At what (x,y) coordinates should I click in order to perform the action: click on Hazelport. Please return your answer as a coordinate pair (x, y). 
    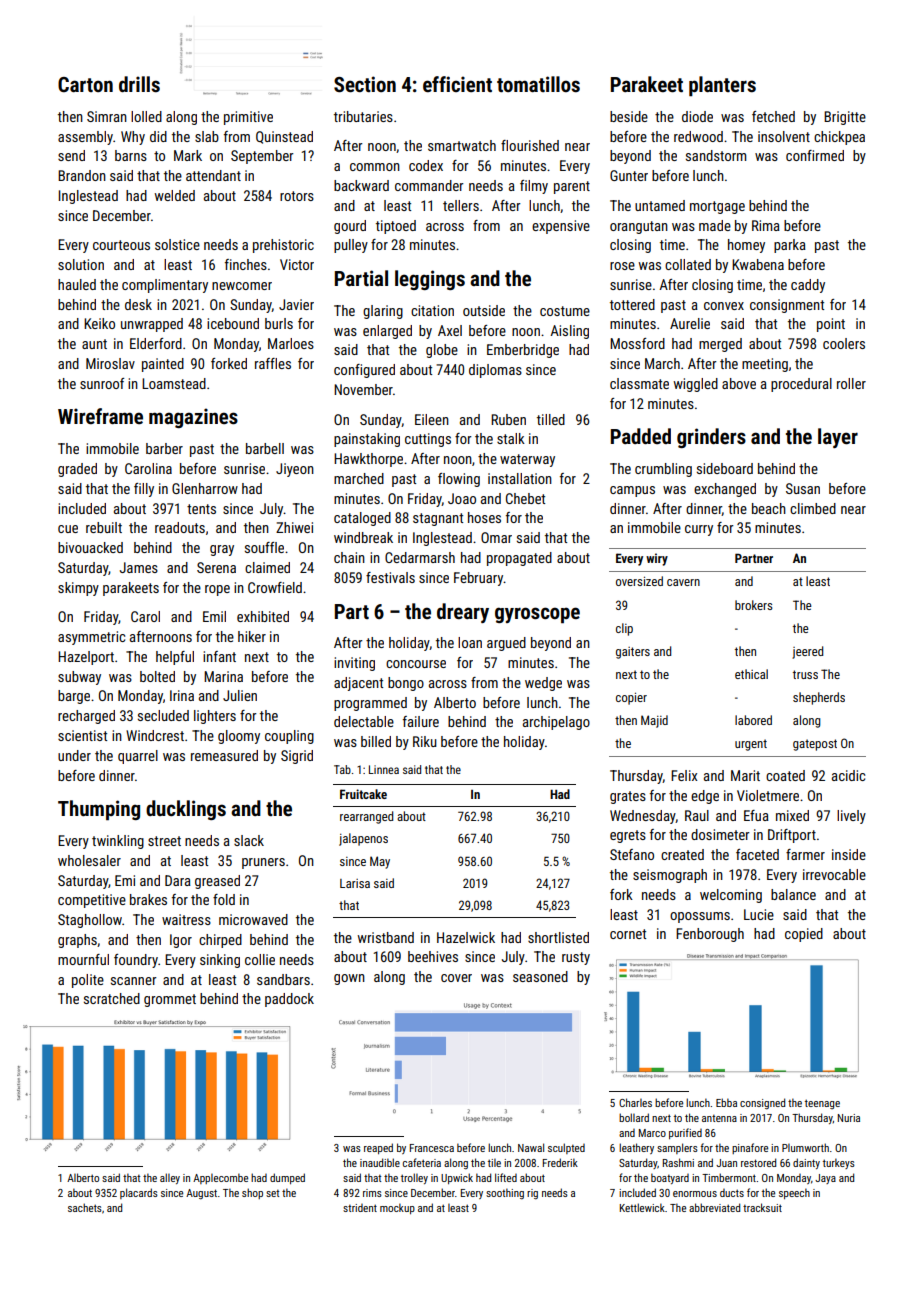
    Looking at the image, I should click on (86, 658).
